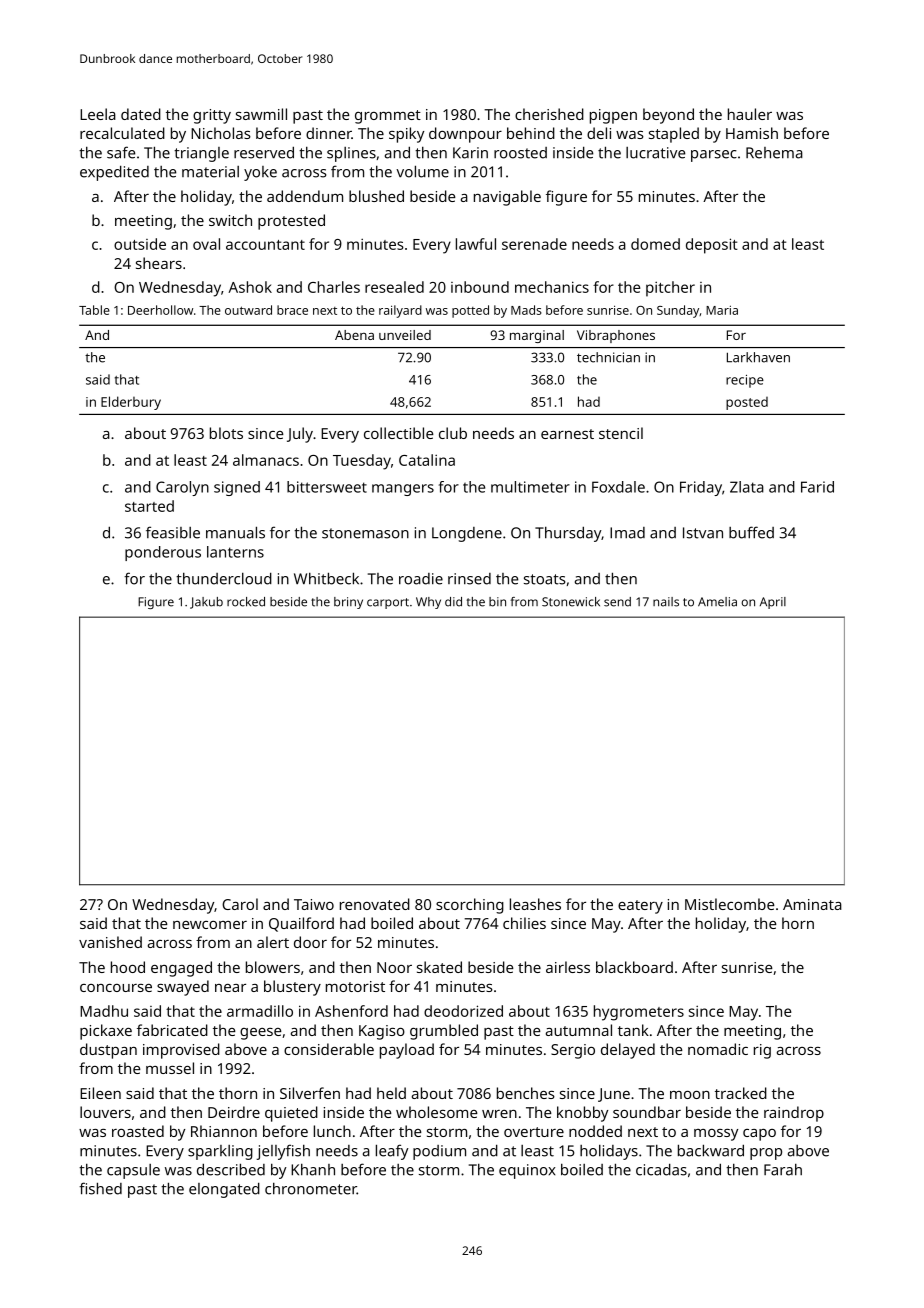 This page has height=1308, width=924. What do you see at coordinates (314, 904) in the page?
I see `Taiwo` at bounding box center [314, 904].
